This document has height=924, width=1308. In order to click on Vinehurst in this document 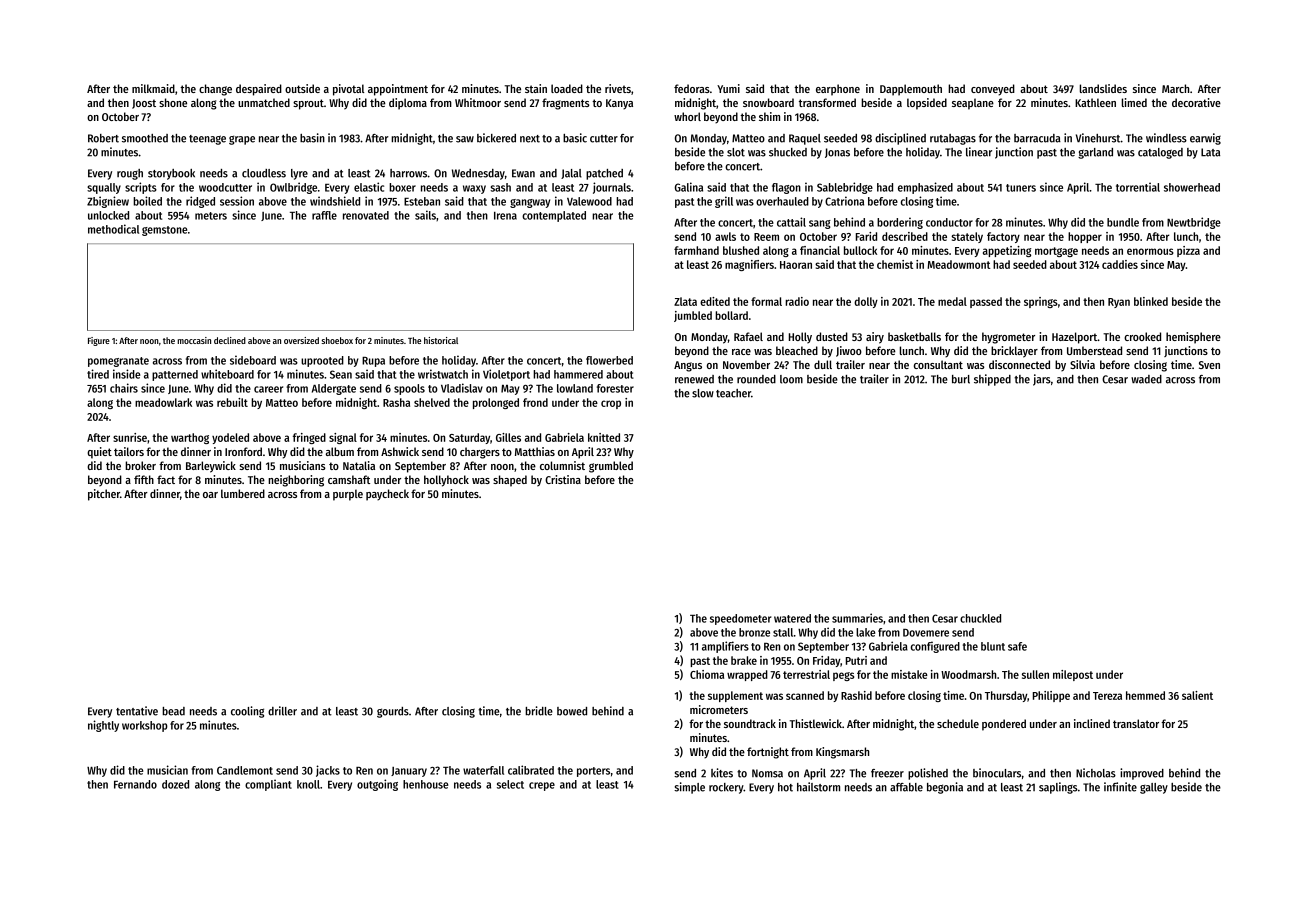, I will do `click(1098, 138)`.
